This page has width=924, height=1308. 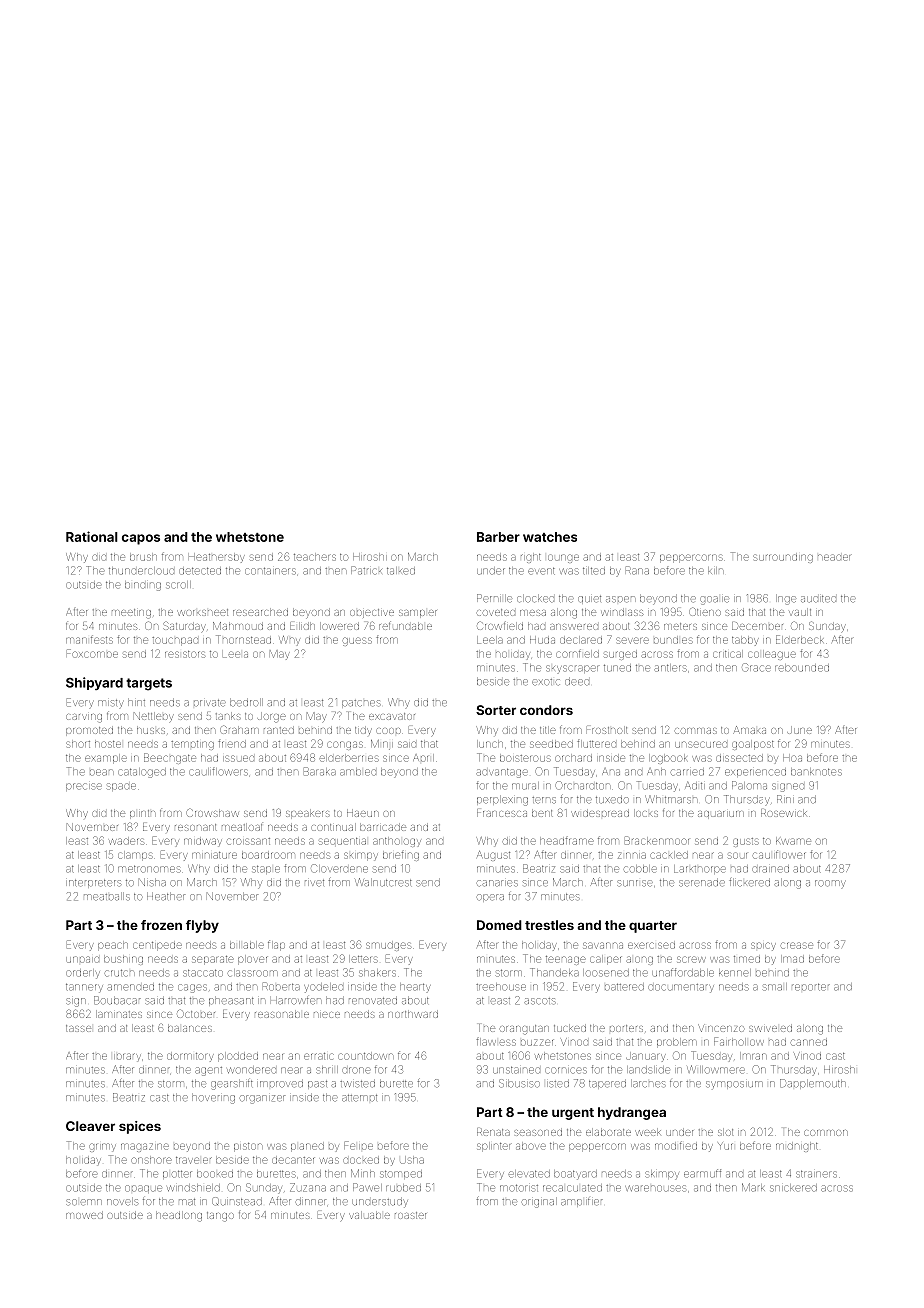 I want to click on anthology, so click(x=397, y=842).
